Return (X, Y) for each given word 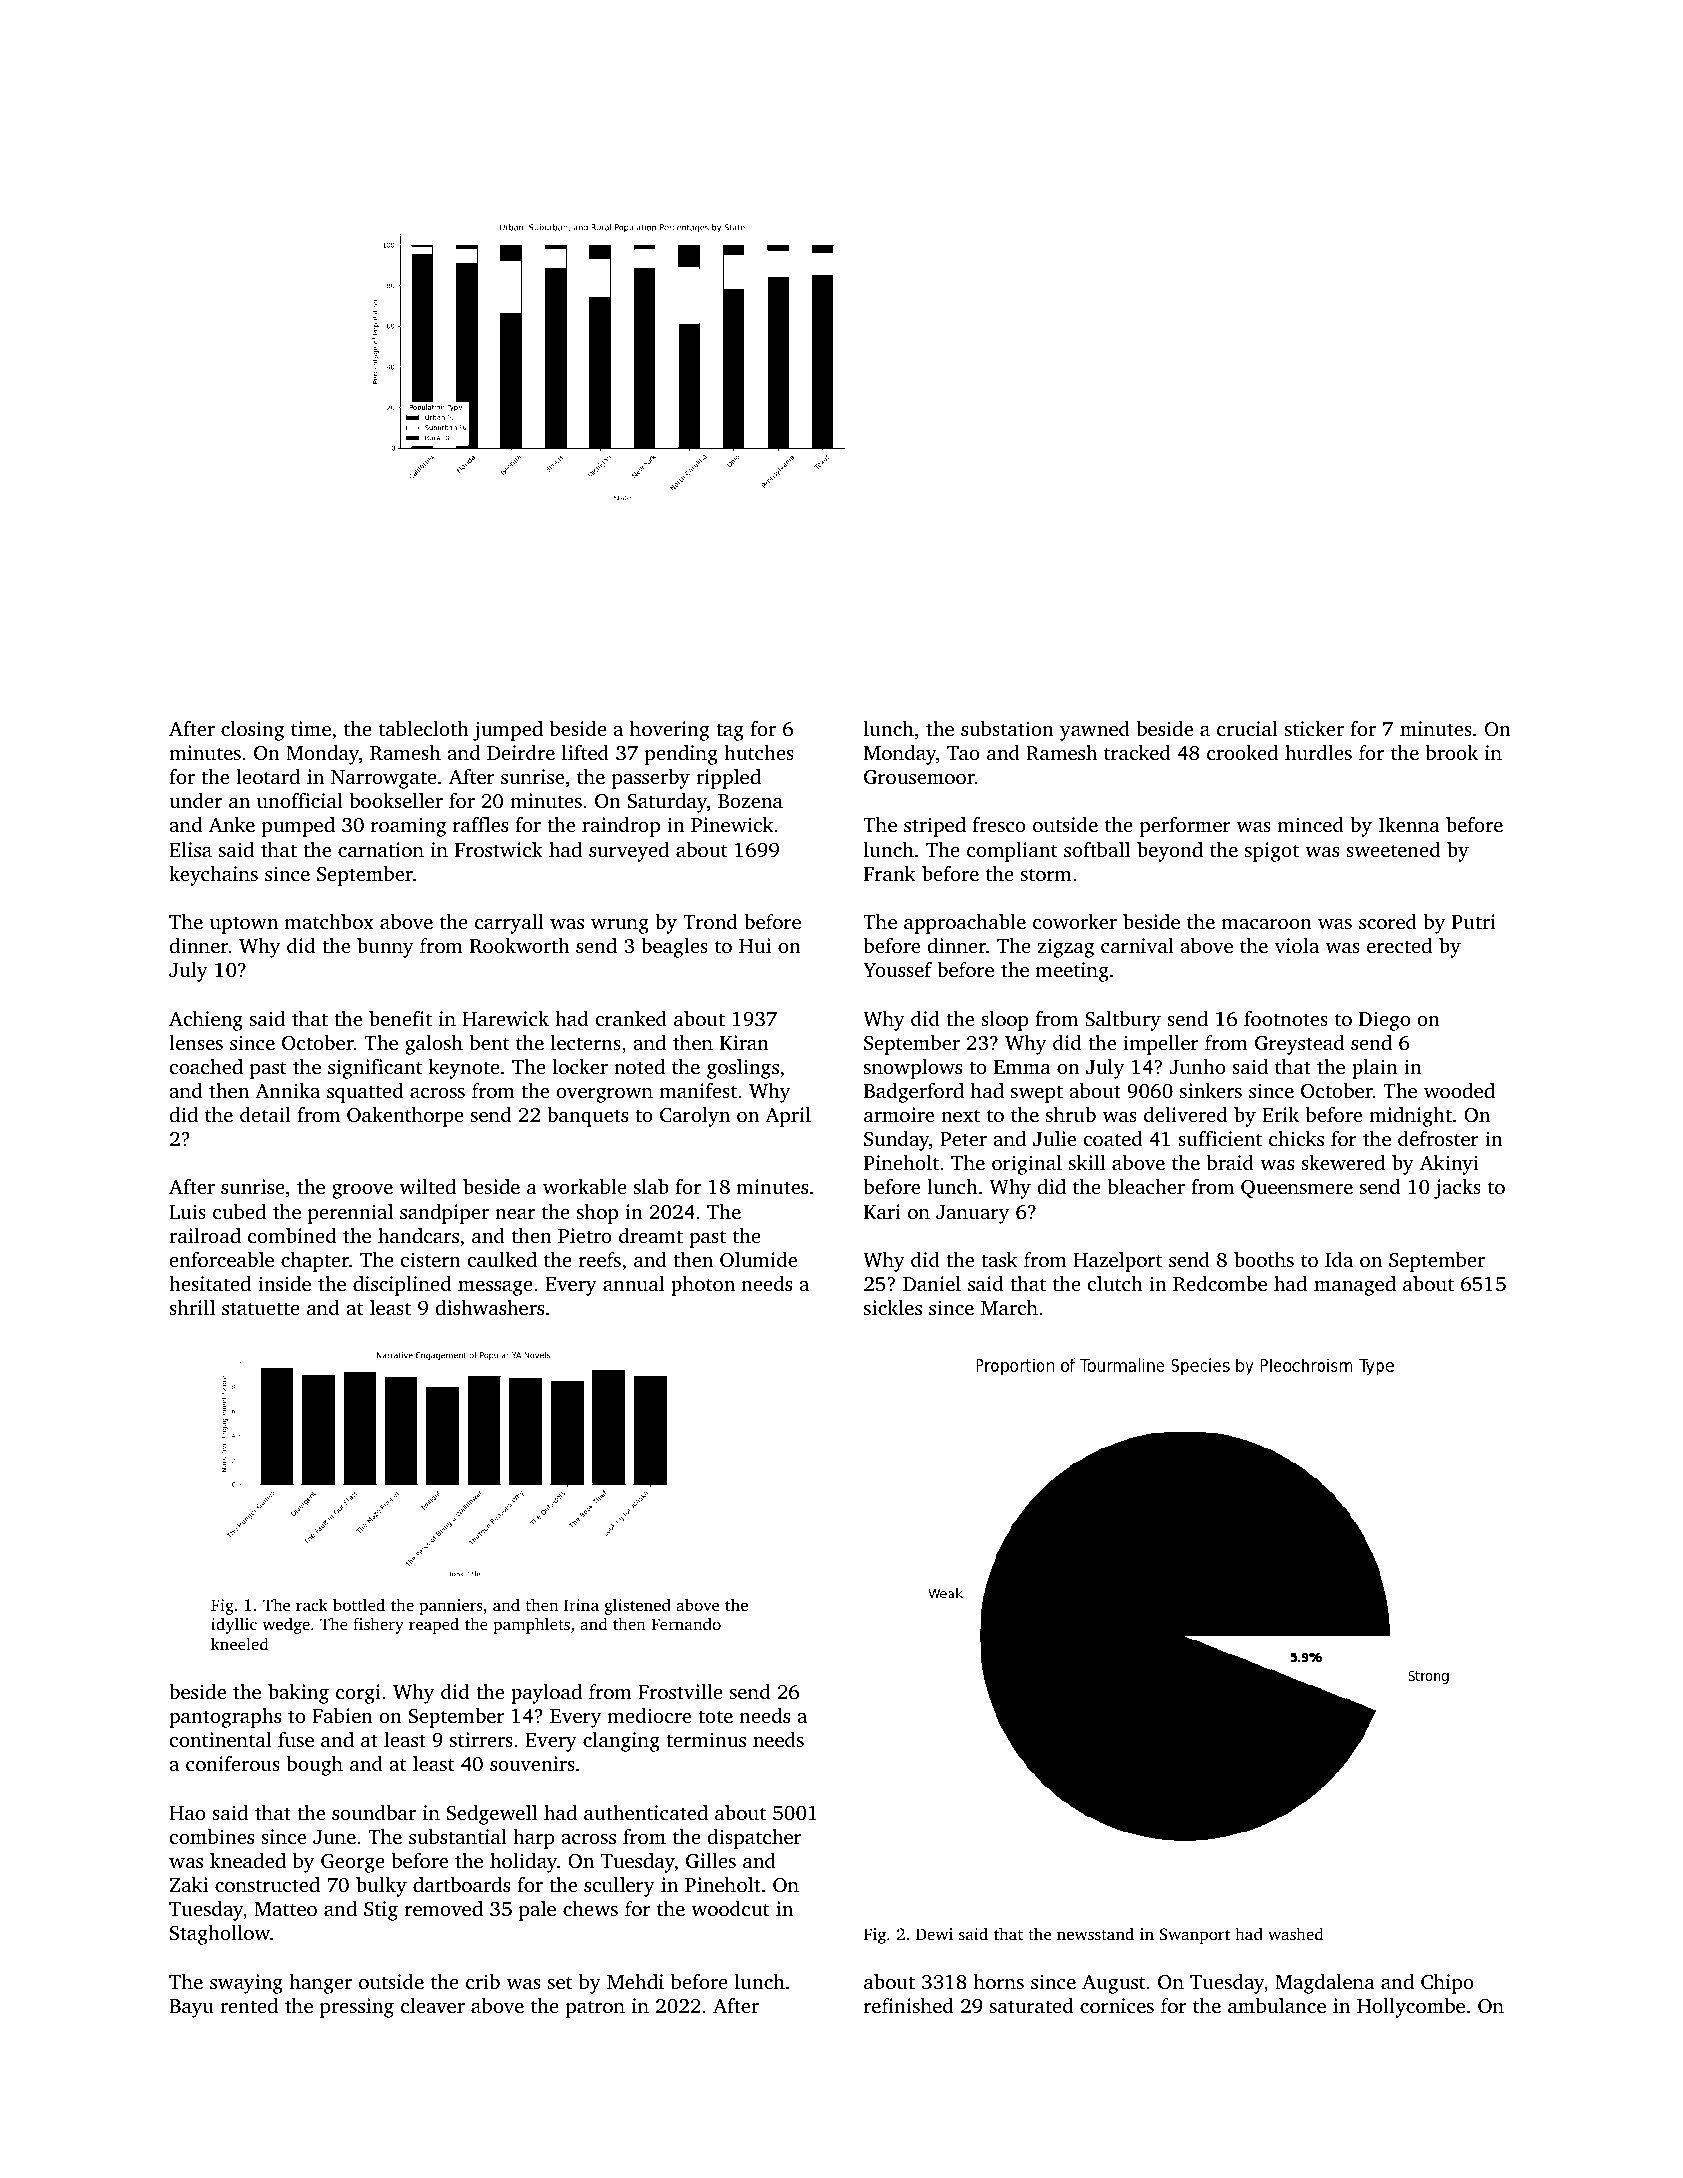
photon (703, 1286)
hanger (320, 1984)
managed (1355, 1286)
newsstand (1095, 1933)
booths (1264, 1259)
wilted (428, 1186)
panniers (451, 1607)
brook (1452, 752)
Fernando (686, 1623)
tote (715, 1716)
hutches (759, 752)
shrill (192, 1307)
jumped (508, 731)
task (999, 1259)
